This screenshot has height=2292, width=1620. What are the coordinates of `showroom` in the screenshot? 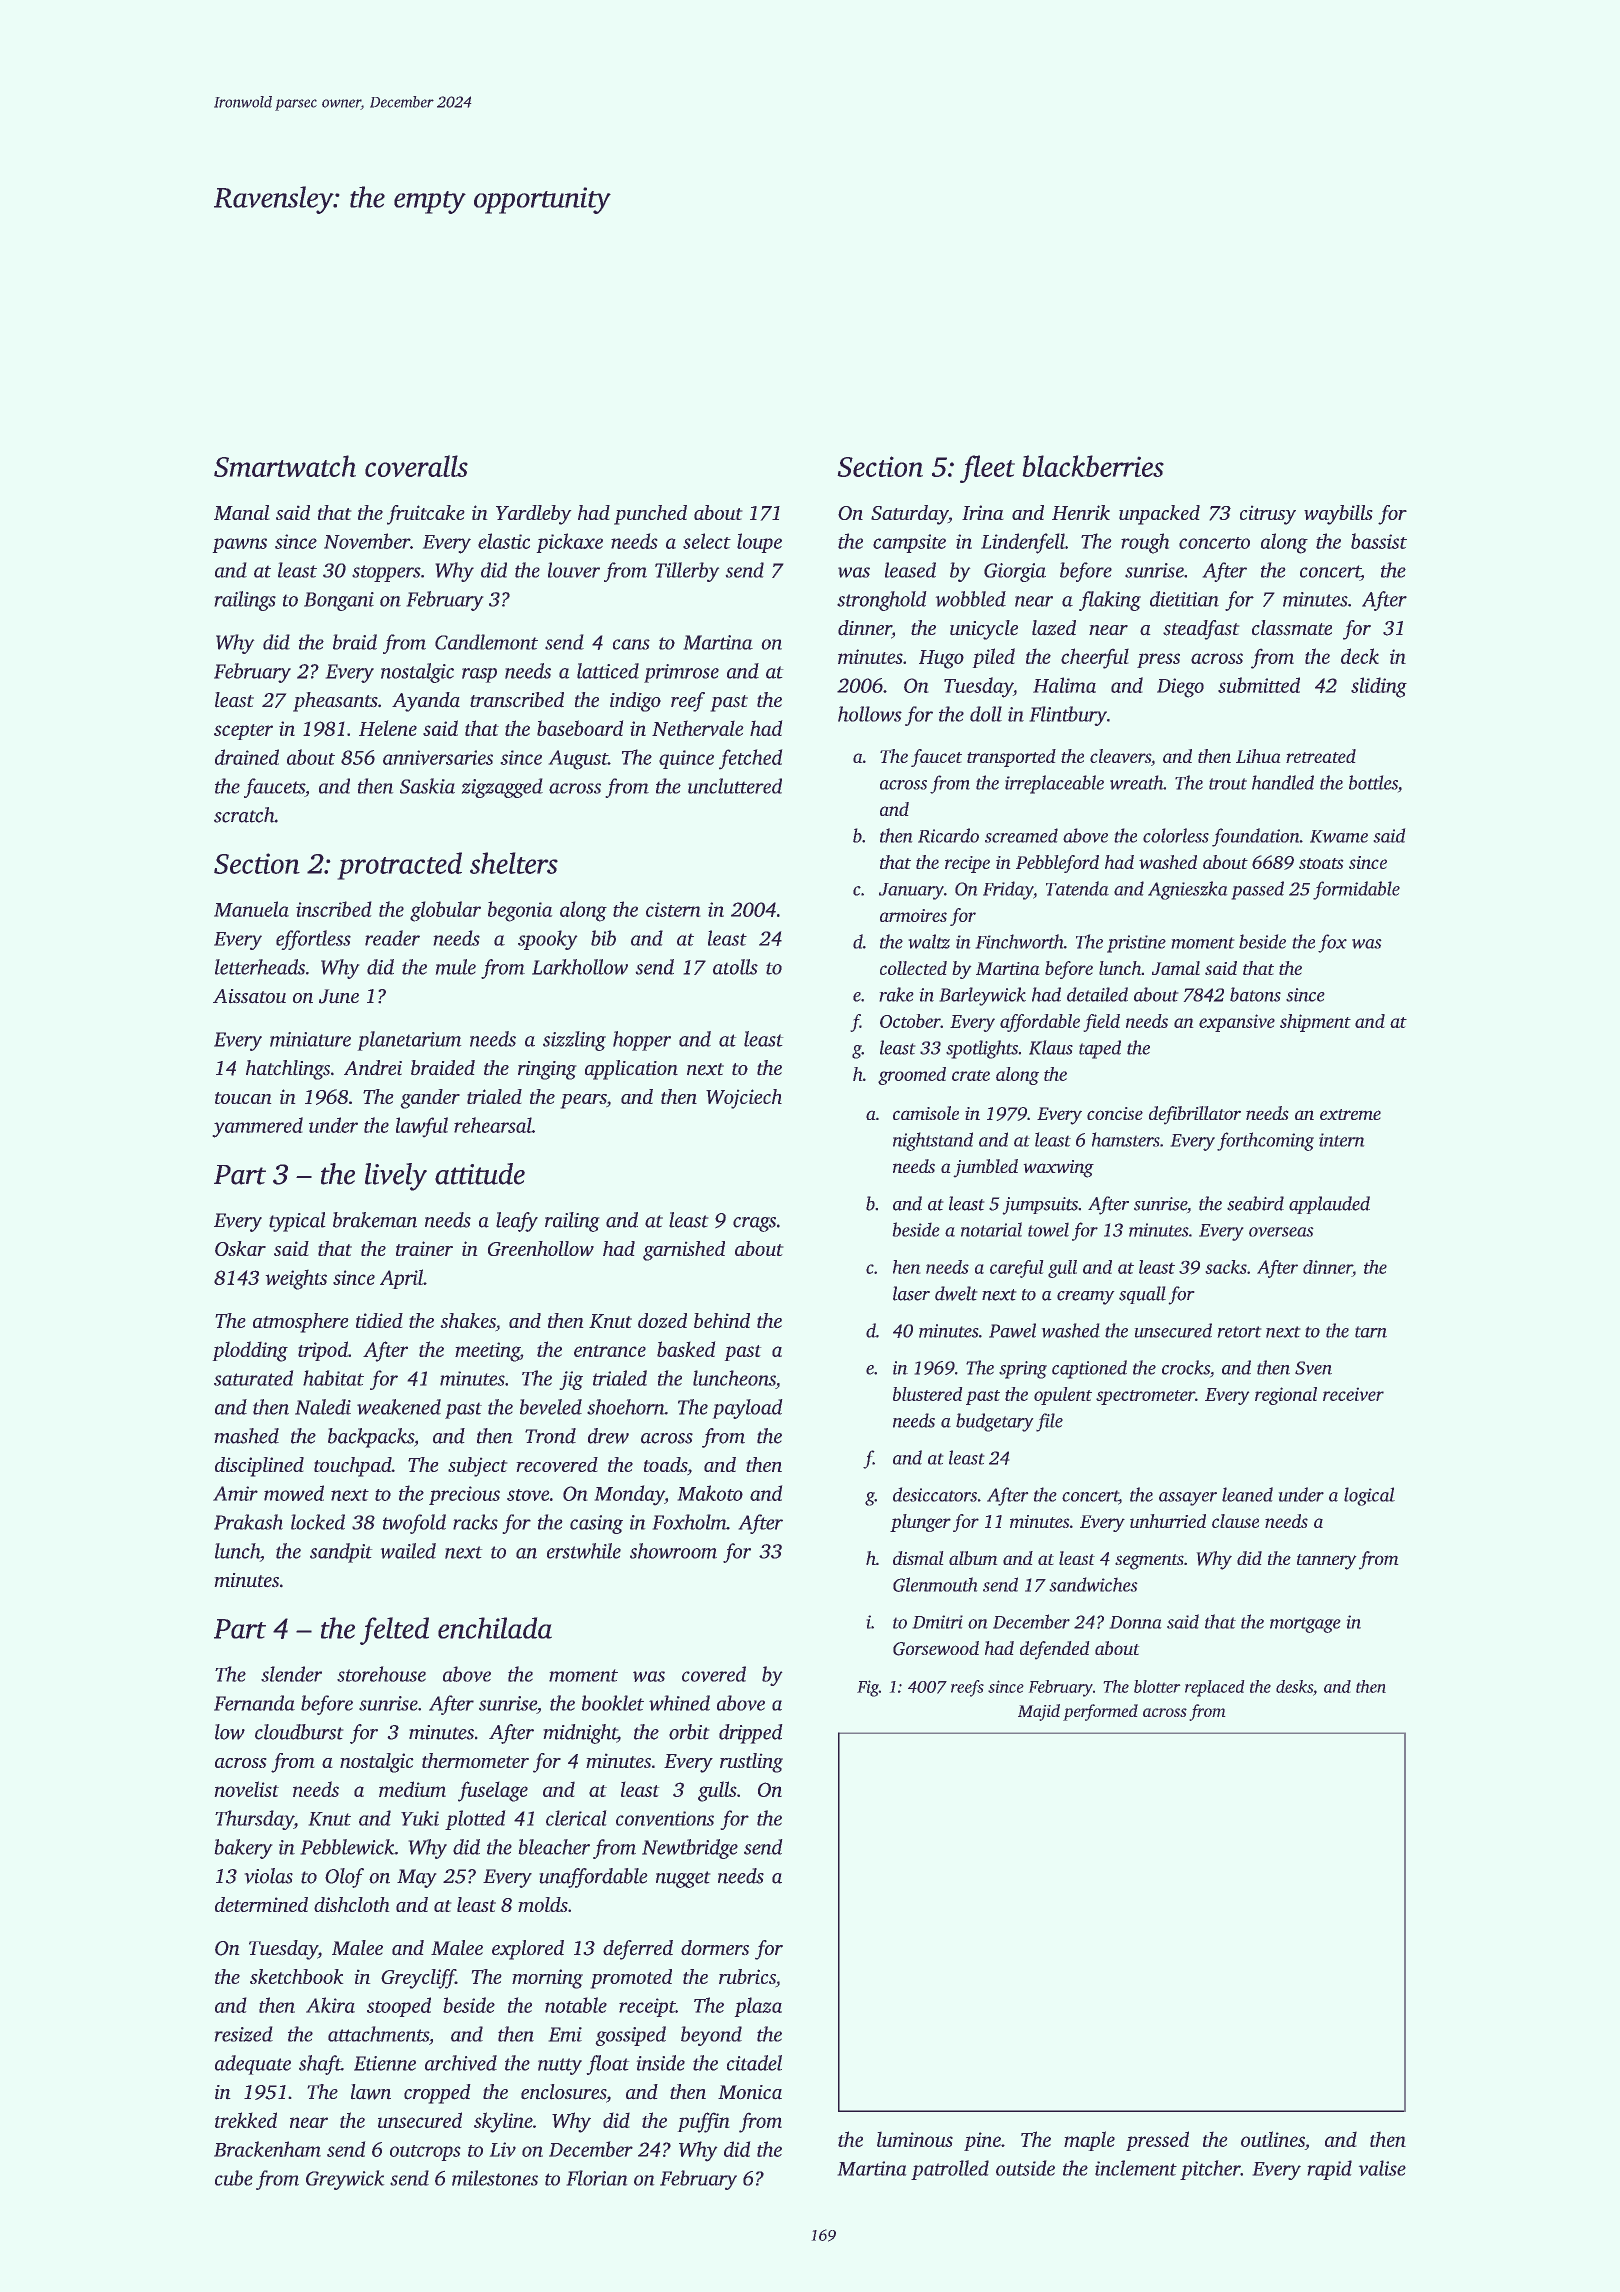 It's located at (673, 1551).
